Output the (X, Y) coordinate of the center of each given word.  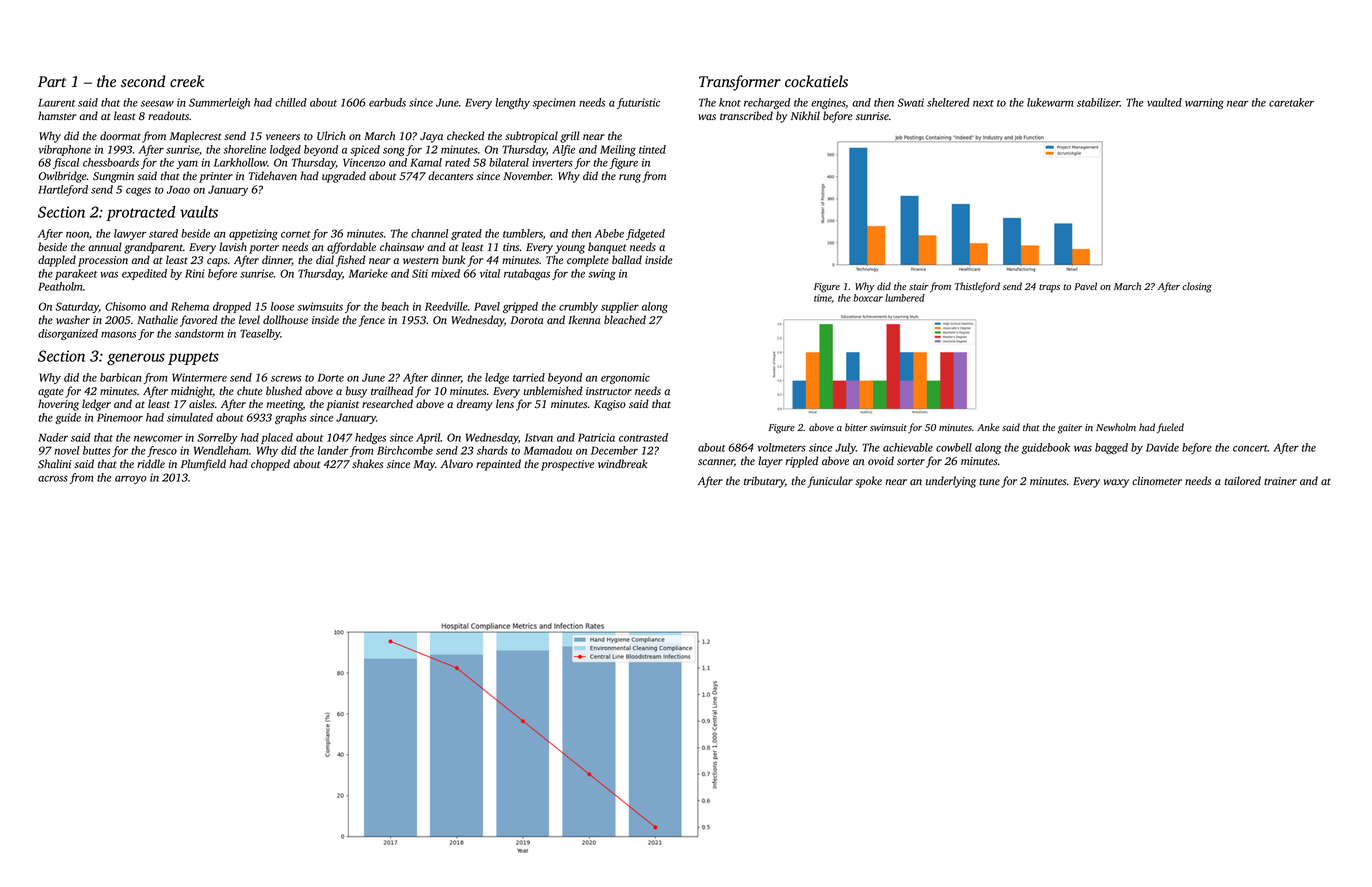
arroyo (130, 480)
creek (187, 81)
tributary (764, 482)
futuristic (638, 103)
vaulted (1164, 102)
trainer (1280, 481)
